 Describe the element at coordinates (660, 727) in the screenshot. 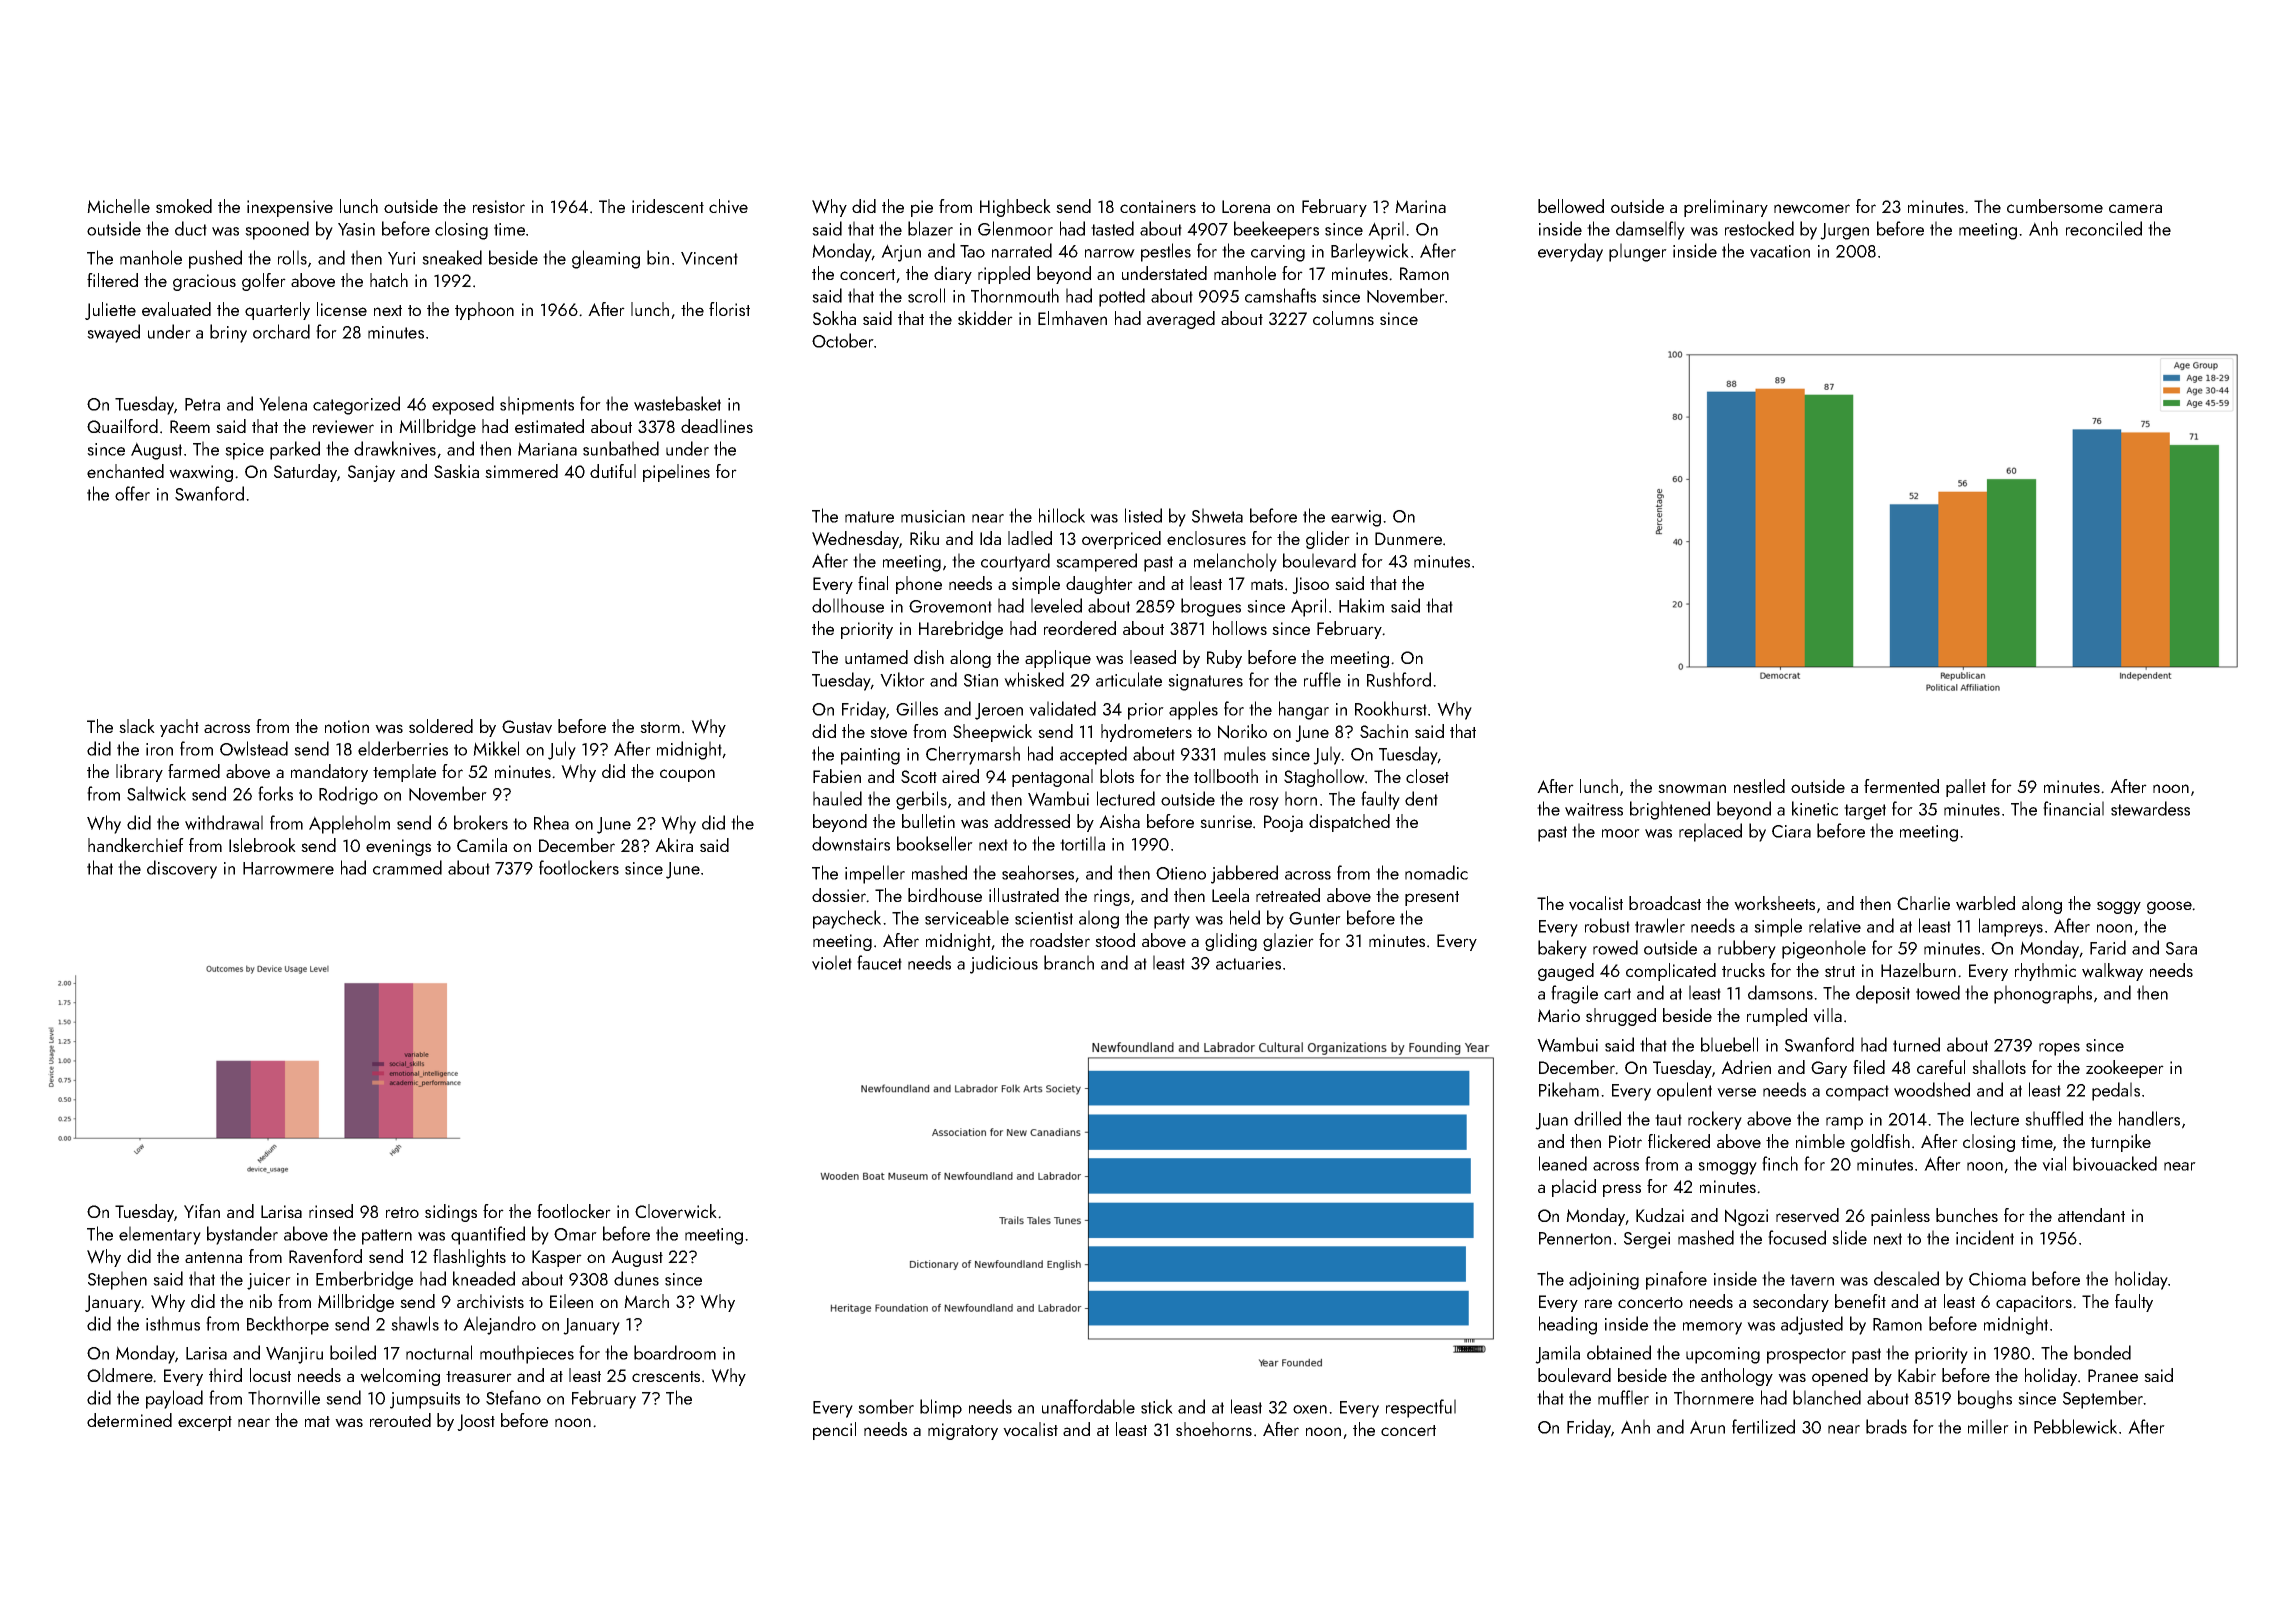

I see `storm` at that location.
